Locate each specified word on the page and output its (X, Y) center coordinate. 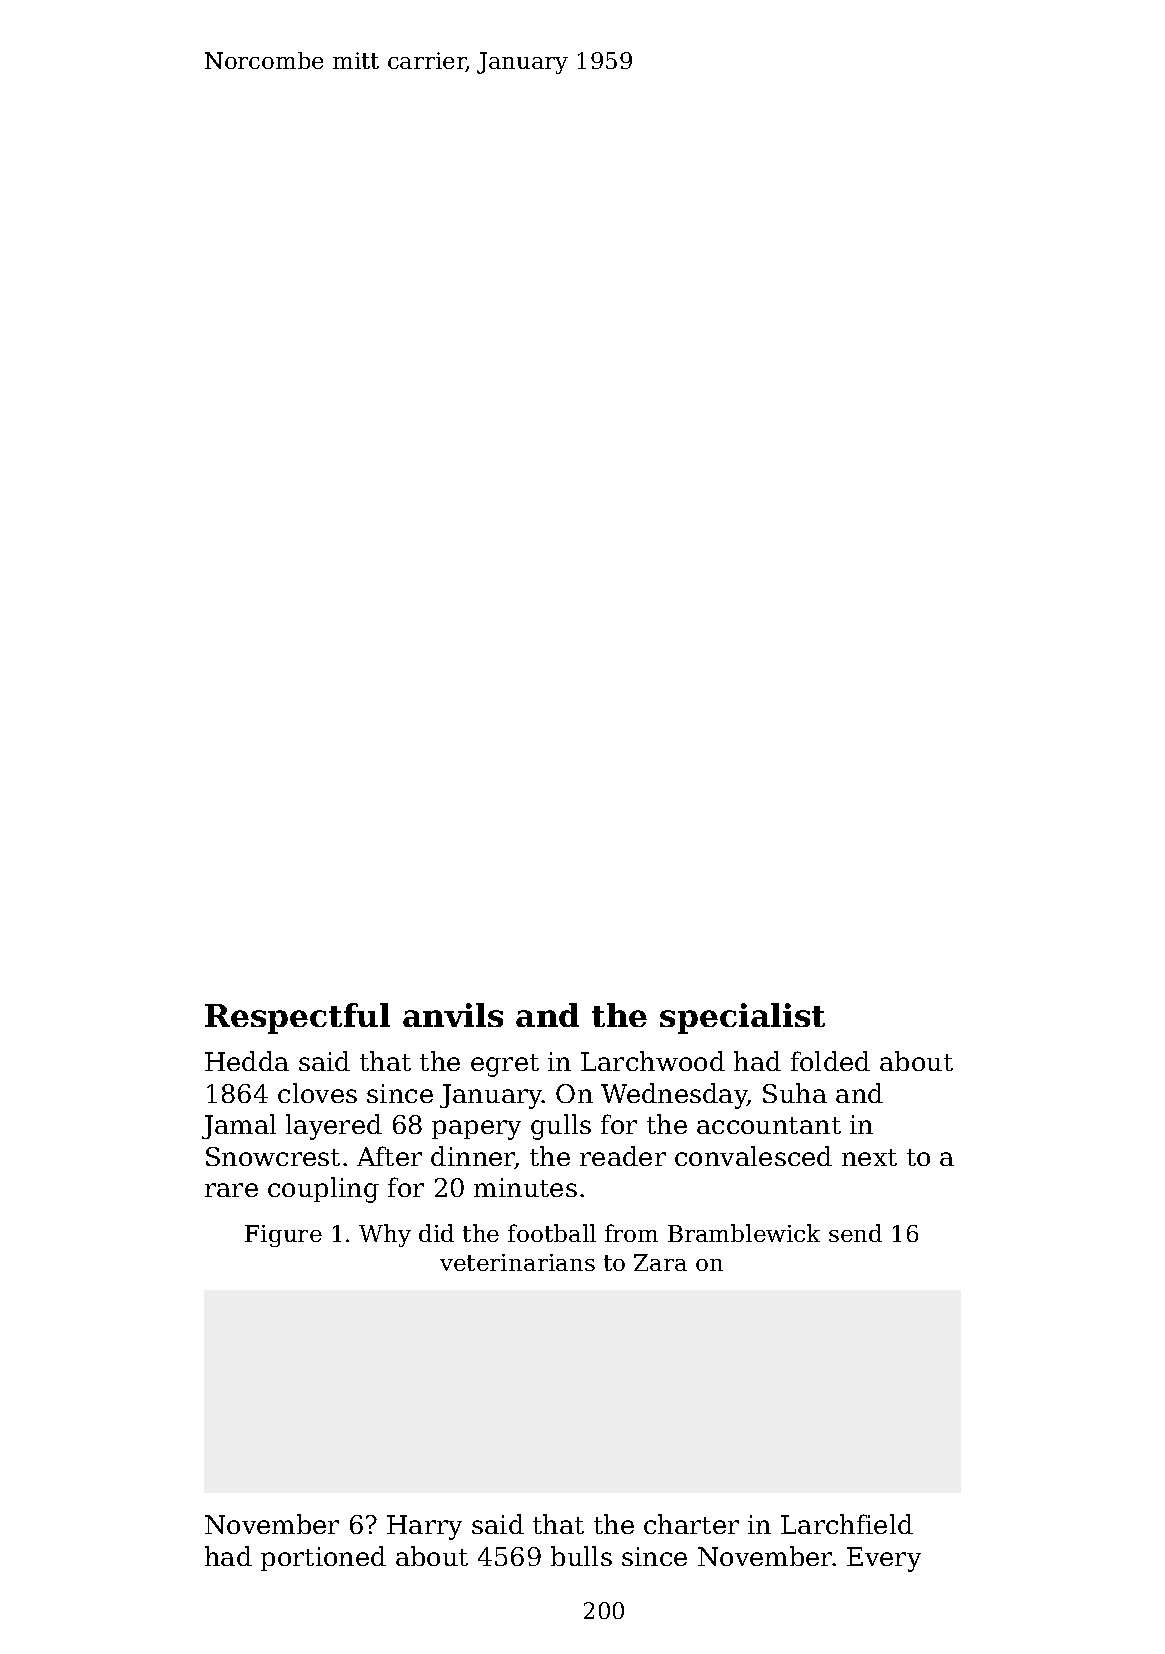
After (389, 1156)
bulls (581, 1556)
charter (691, 1524)
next (869, 1157)
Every (884, 1559)
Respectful (297, 1018)
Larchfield (847, 1524)
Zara (660, 1262)
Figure (283, 1236)
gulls (561, 1127)
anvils (453, 1015)
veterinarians (517, 1262)
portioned (323, 1558)
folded (830, 1061)
